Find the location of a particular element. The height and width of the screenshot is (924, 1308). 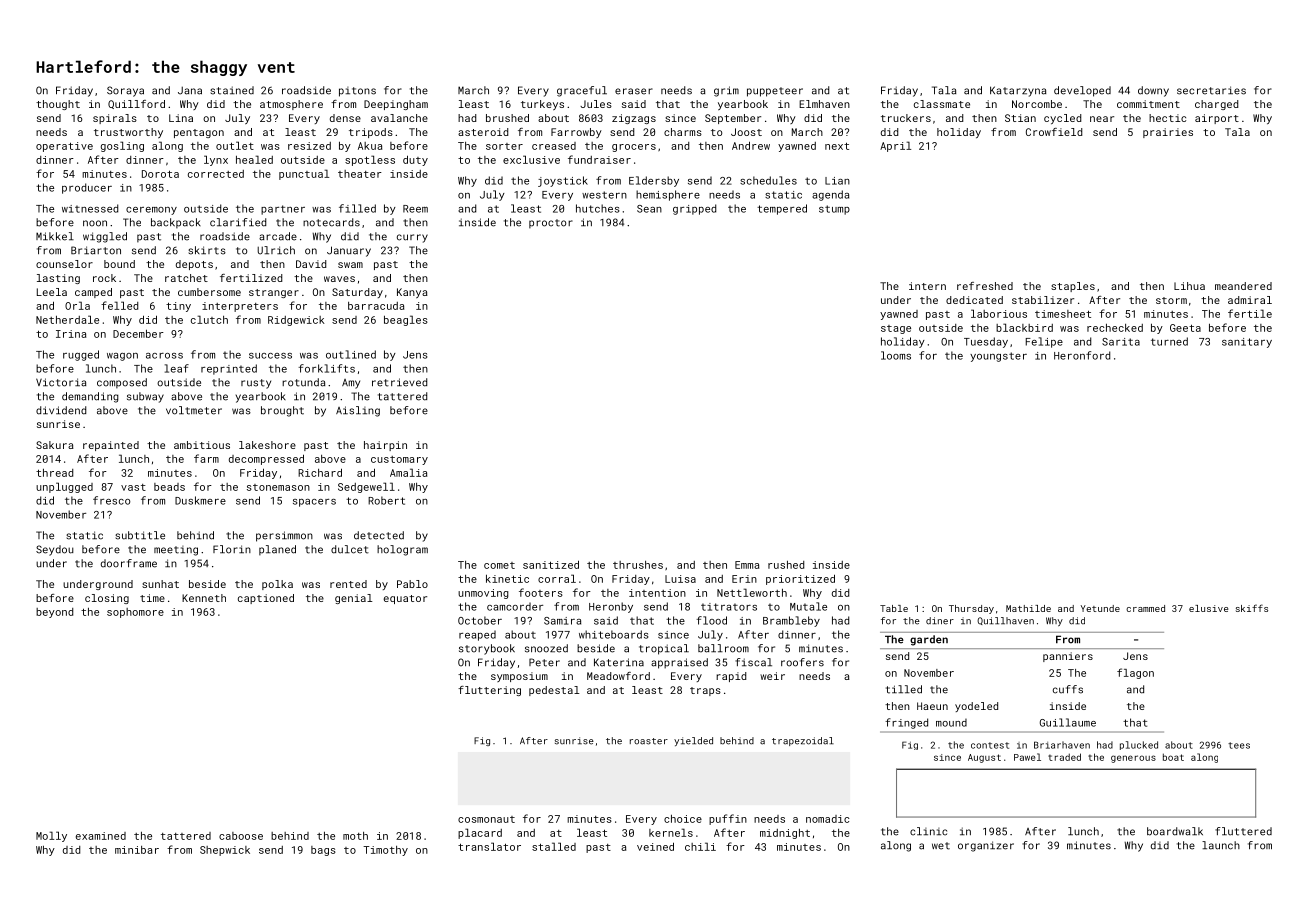

caboose is located at coordinates (241, 836).
